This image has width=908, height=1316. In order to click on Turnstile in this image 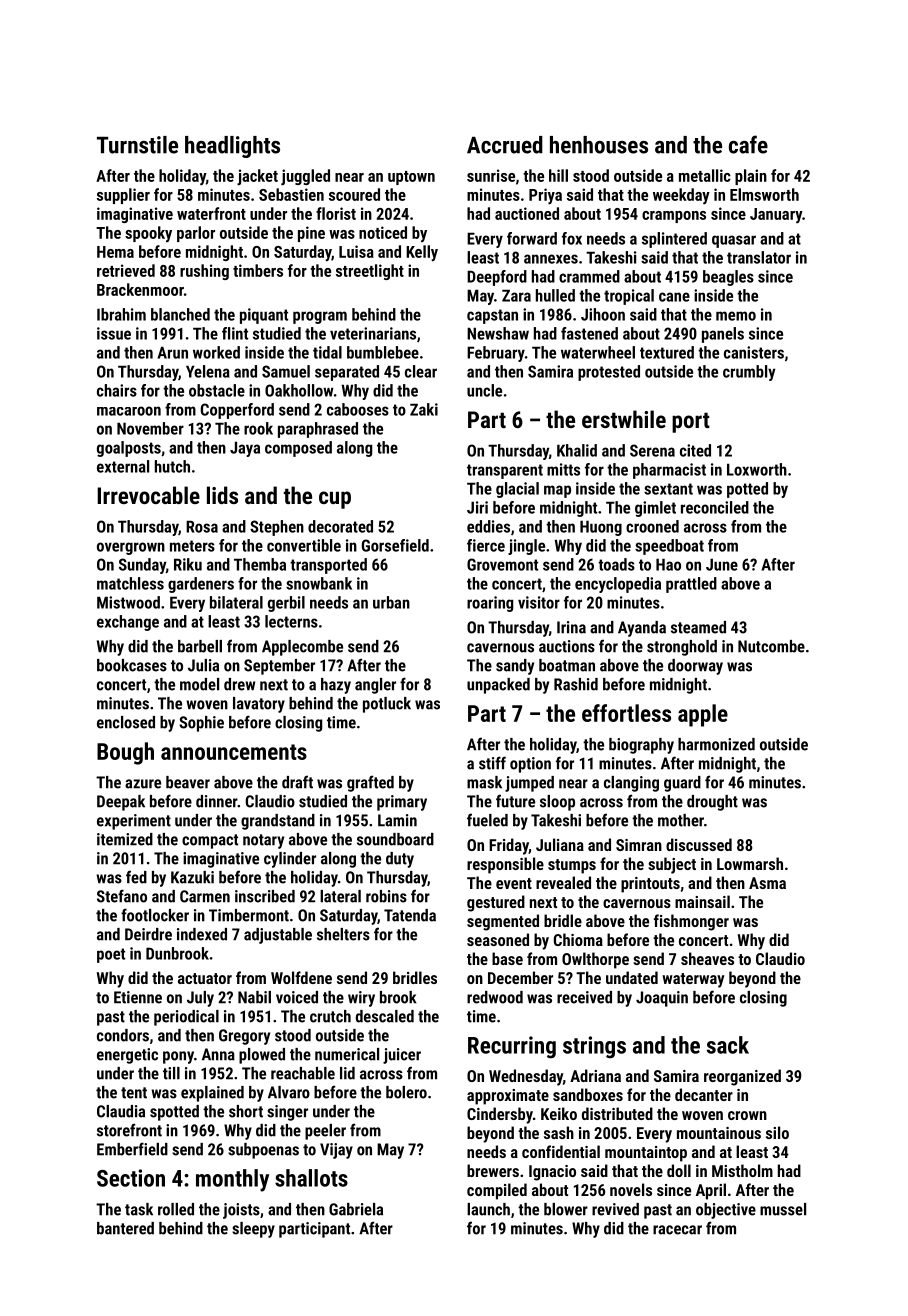, I will do `click(137, 145)`.
